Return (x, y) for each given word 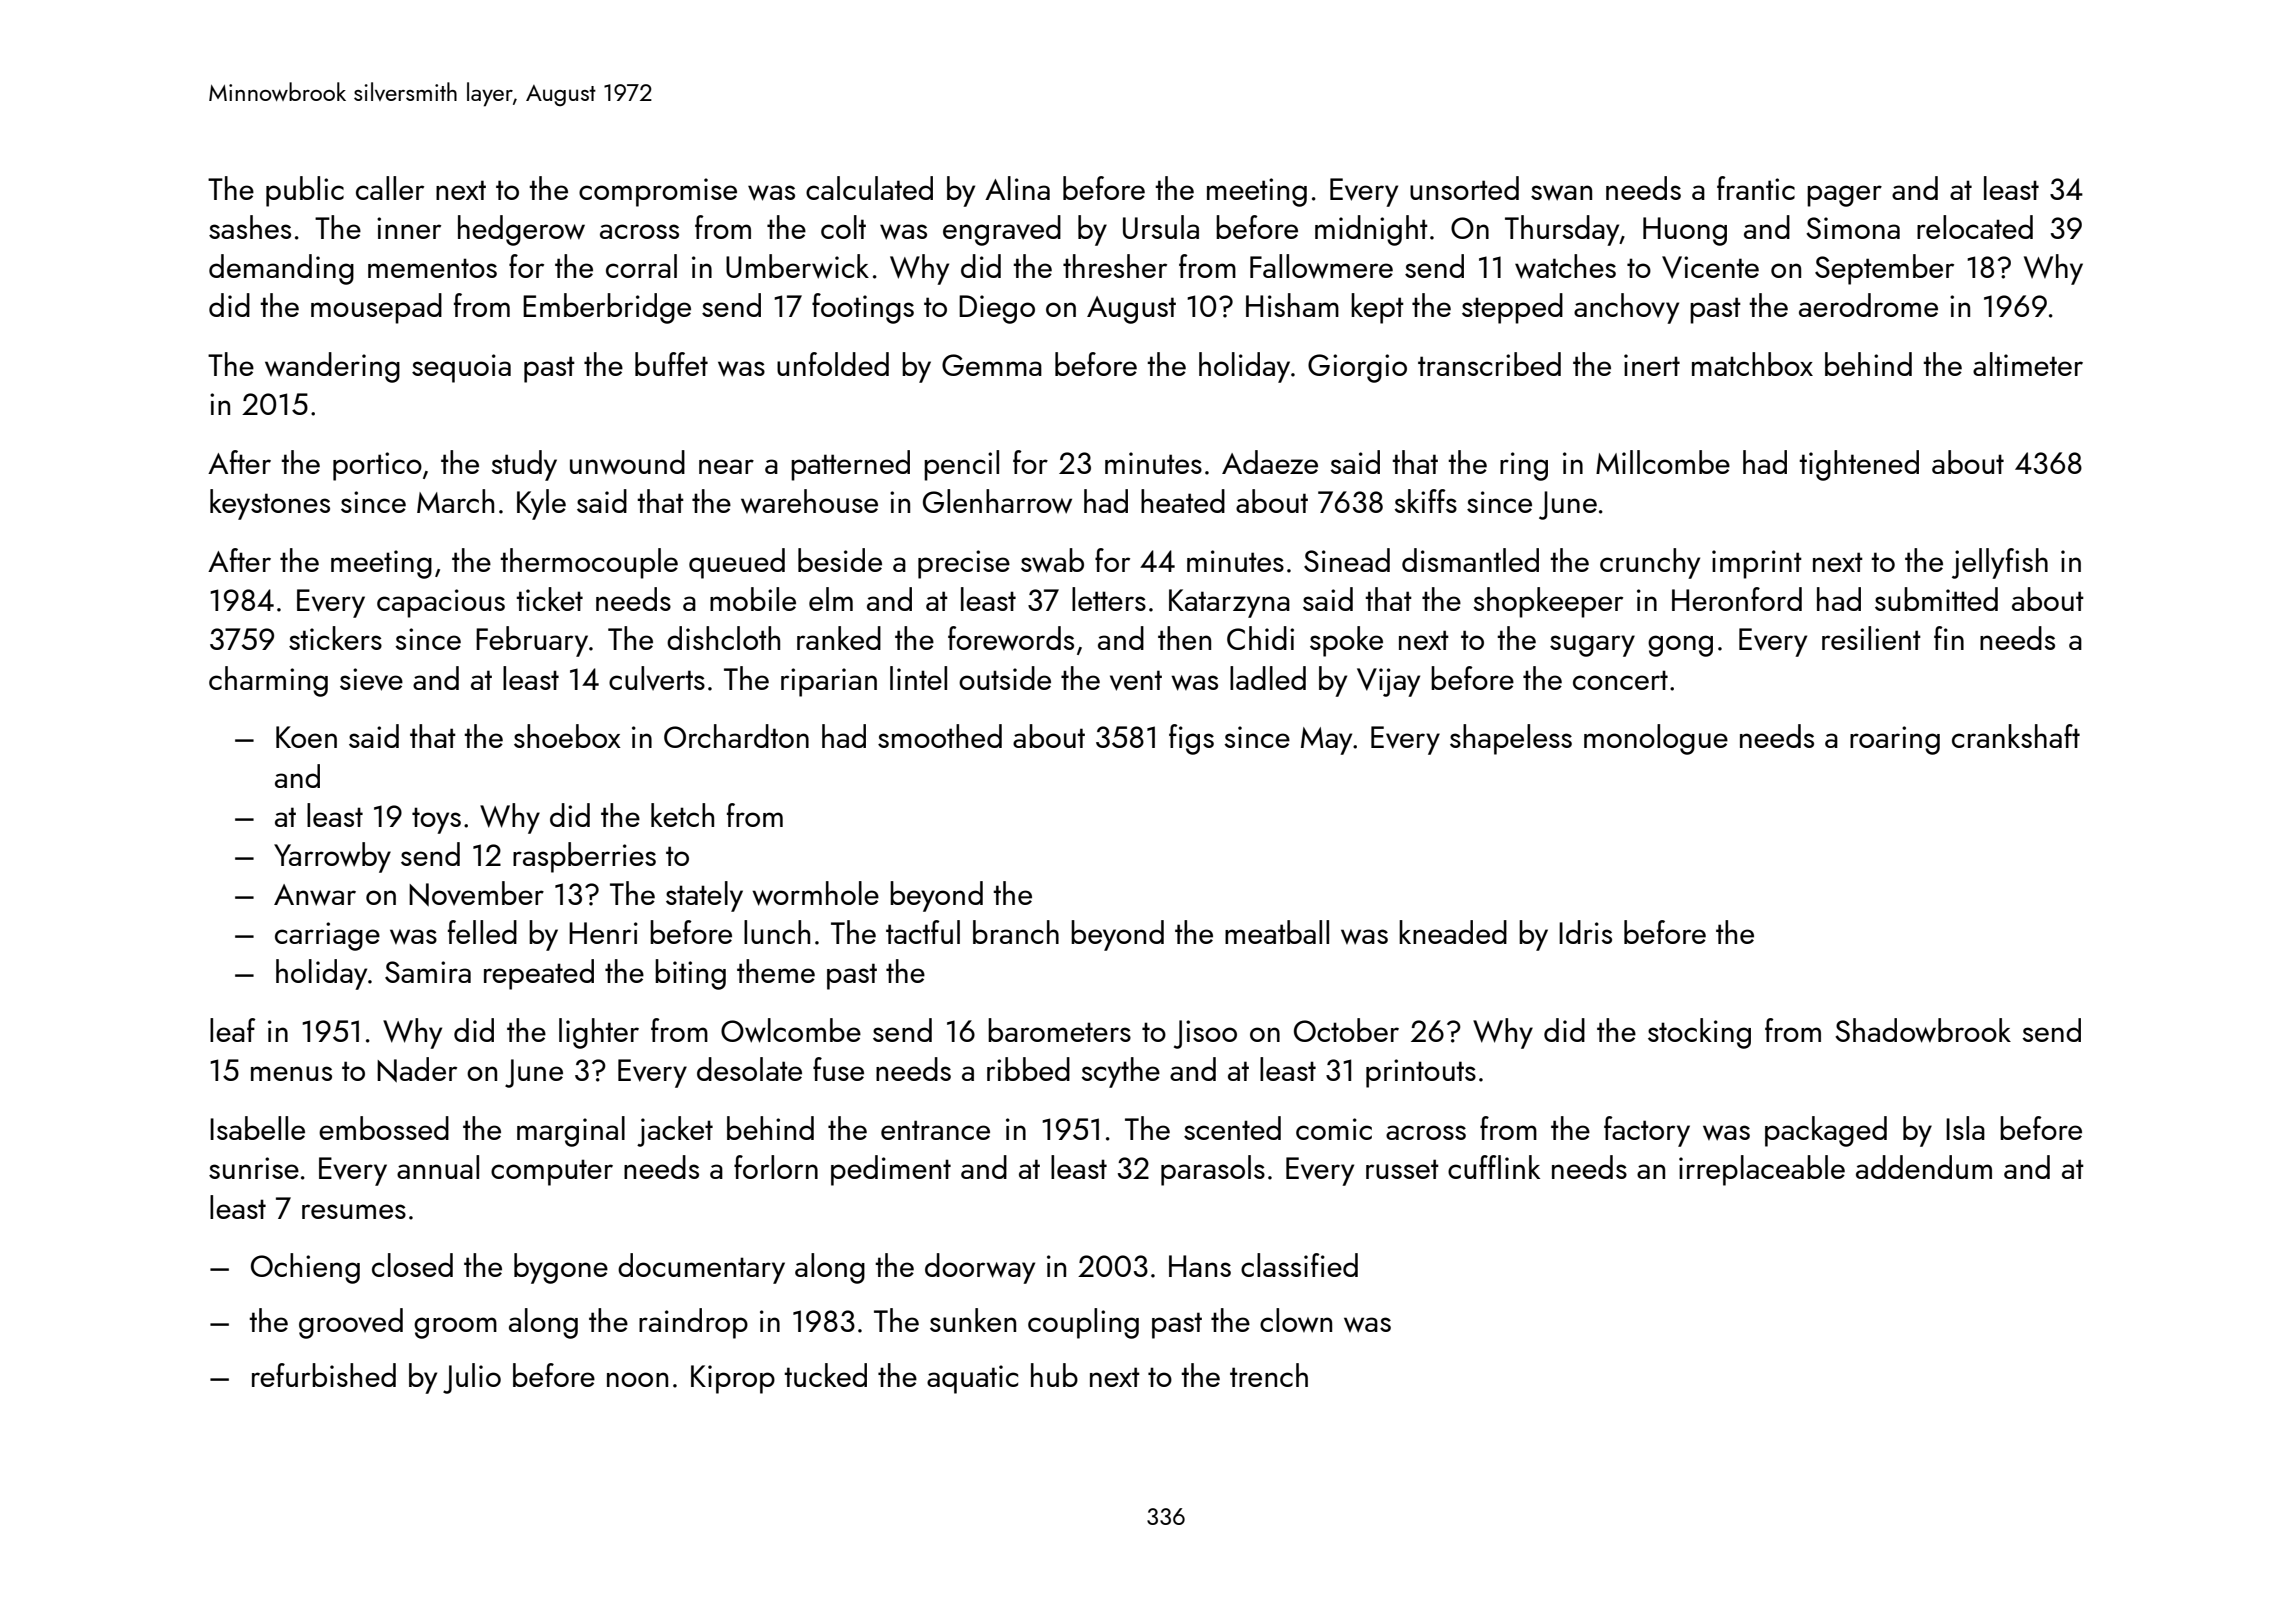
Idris (1585, 932)
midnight (1371, 230)
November (476, 894)
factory (1647, 1131)
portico (377, 466)
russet (1402, 1169)
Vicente (1710, 267)
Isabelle (257, 1128)
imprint (1757, 564)
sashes (250, 227)
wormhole (815, 893)
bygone (561, 1268)
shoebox (567, 736)
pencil (961, 465)
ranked (839, 638)
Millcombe (1663, 462)
